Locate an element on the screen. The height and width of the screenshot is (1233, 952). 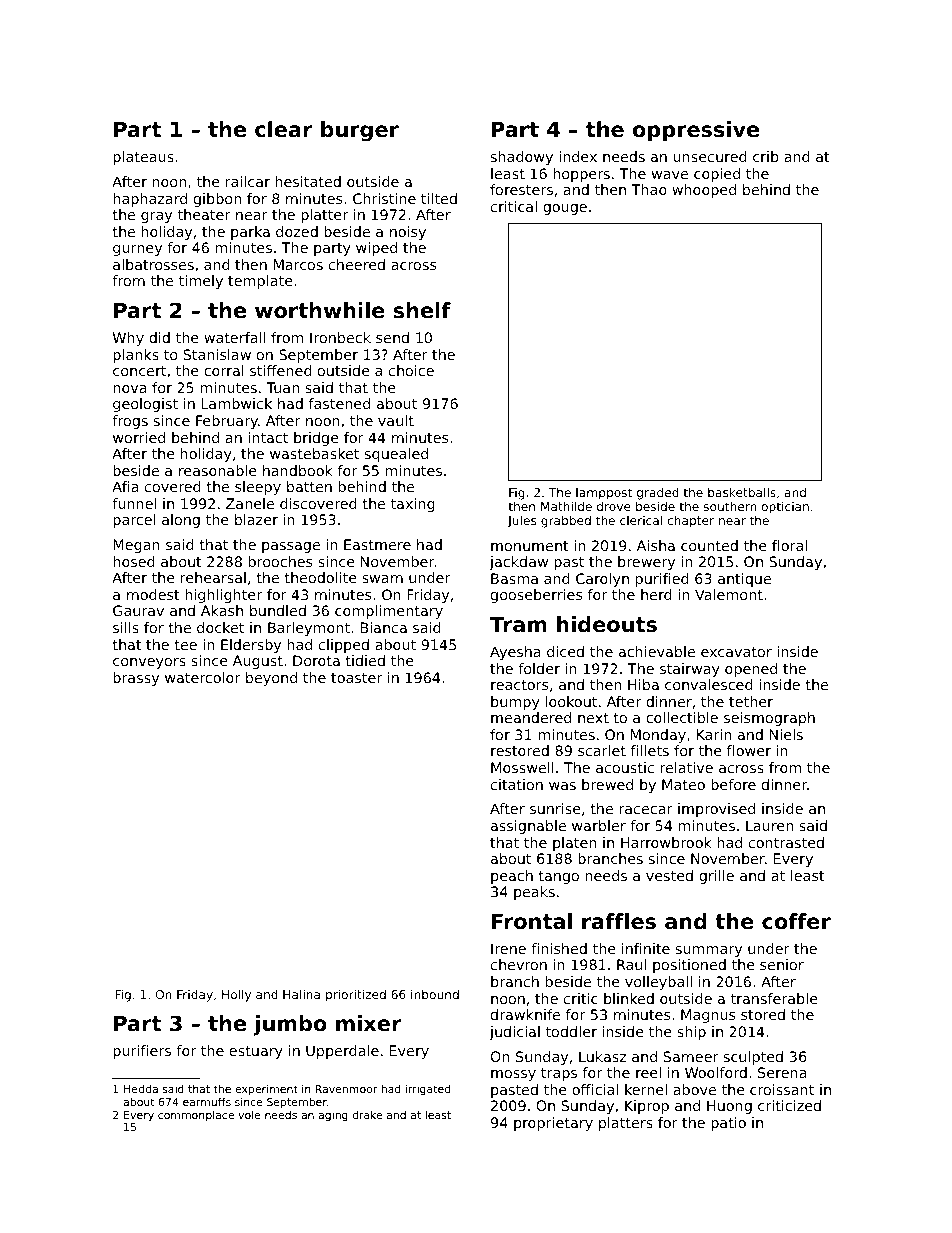
worried is located at coordinates (139, 437).
